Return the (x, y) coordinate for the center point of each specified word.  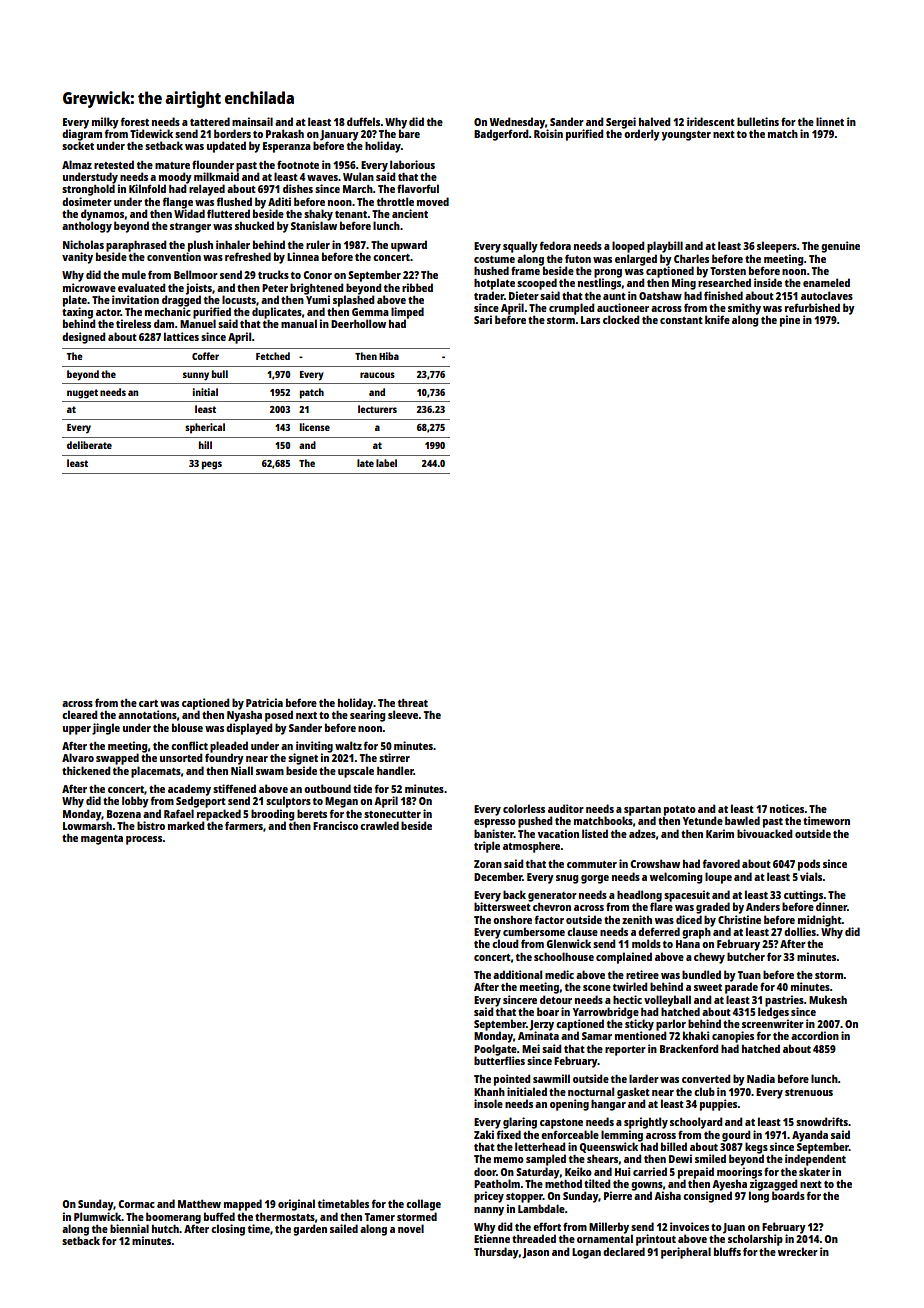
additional (517, 974)
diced (689, 919)
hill (205, 445)
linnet (830, 121)
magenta (102, 840)
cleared (79, 714)
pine (790, 321)
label (386, 463)
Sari (483, 319)
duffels (363, 121)
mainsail (252, 121)
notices (787, 808)
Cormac (136, 1204)
